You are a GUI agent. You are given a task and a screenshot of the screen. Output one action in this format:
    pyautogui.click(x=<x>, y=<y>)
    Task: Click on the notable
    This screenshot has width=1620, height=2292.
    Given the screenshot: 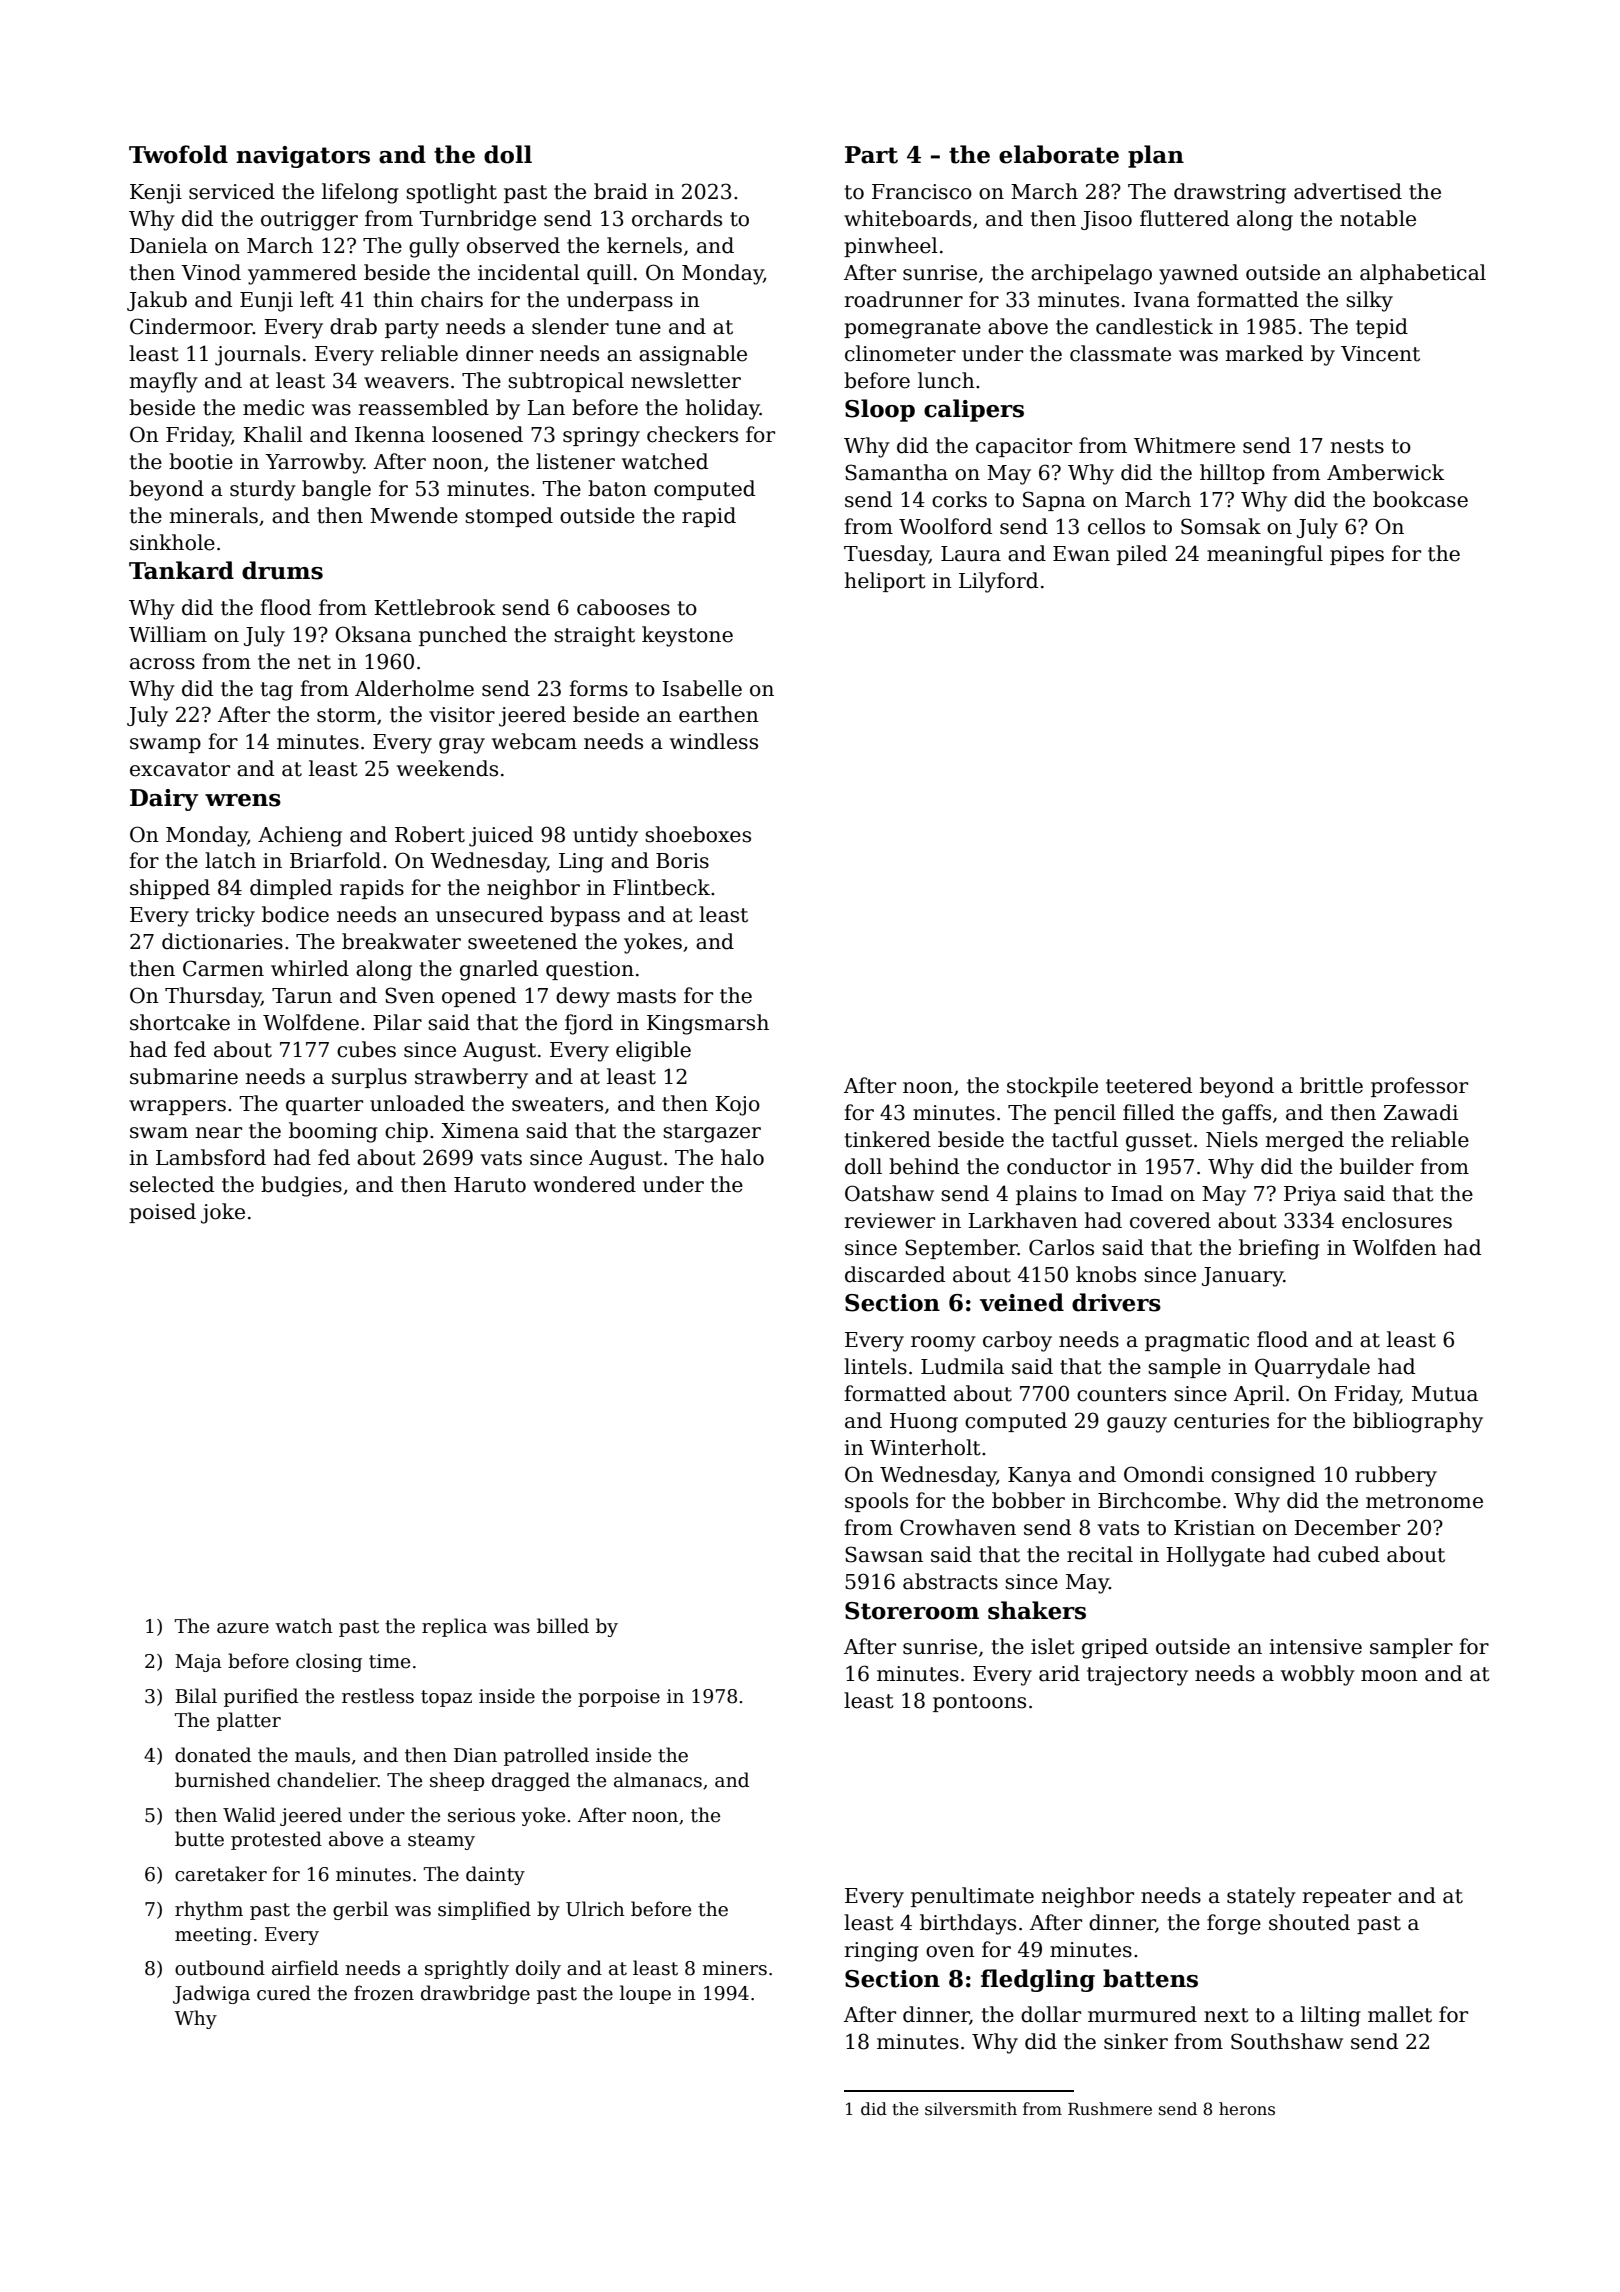 What is the action you would take?
    pyautogui.click(x=1378, y=218)
